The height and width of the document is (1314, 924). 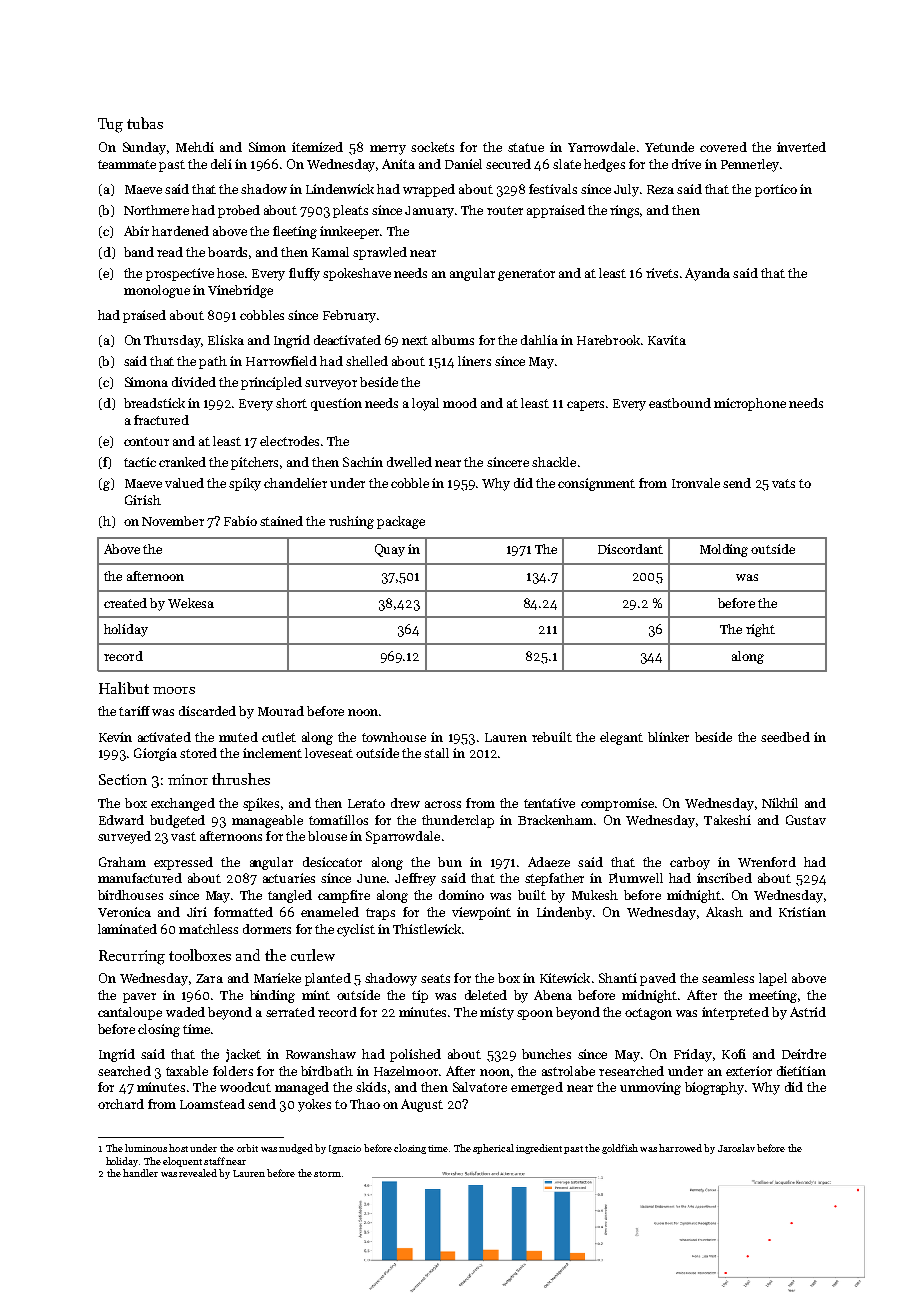 What do you see at coordinates (461, 895) in the document?
I see `domino` at bounding box center [461, 895].
